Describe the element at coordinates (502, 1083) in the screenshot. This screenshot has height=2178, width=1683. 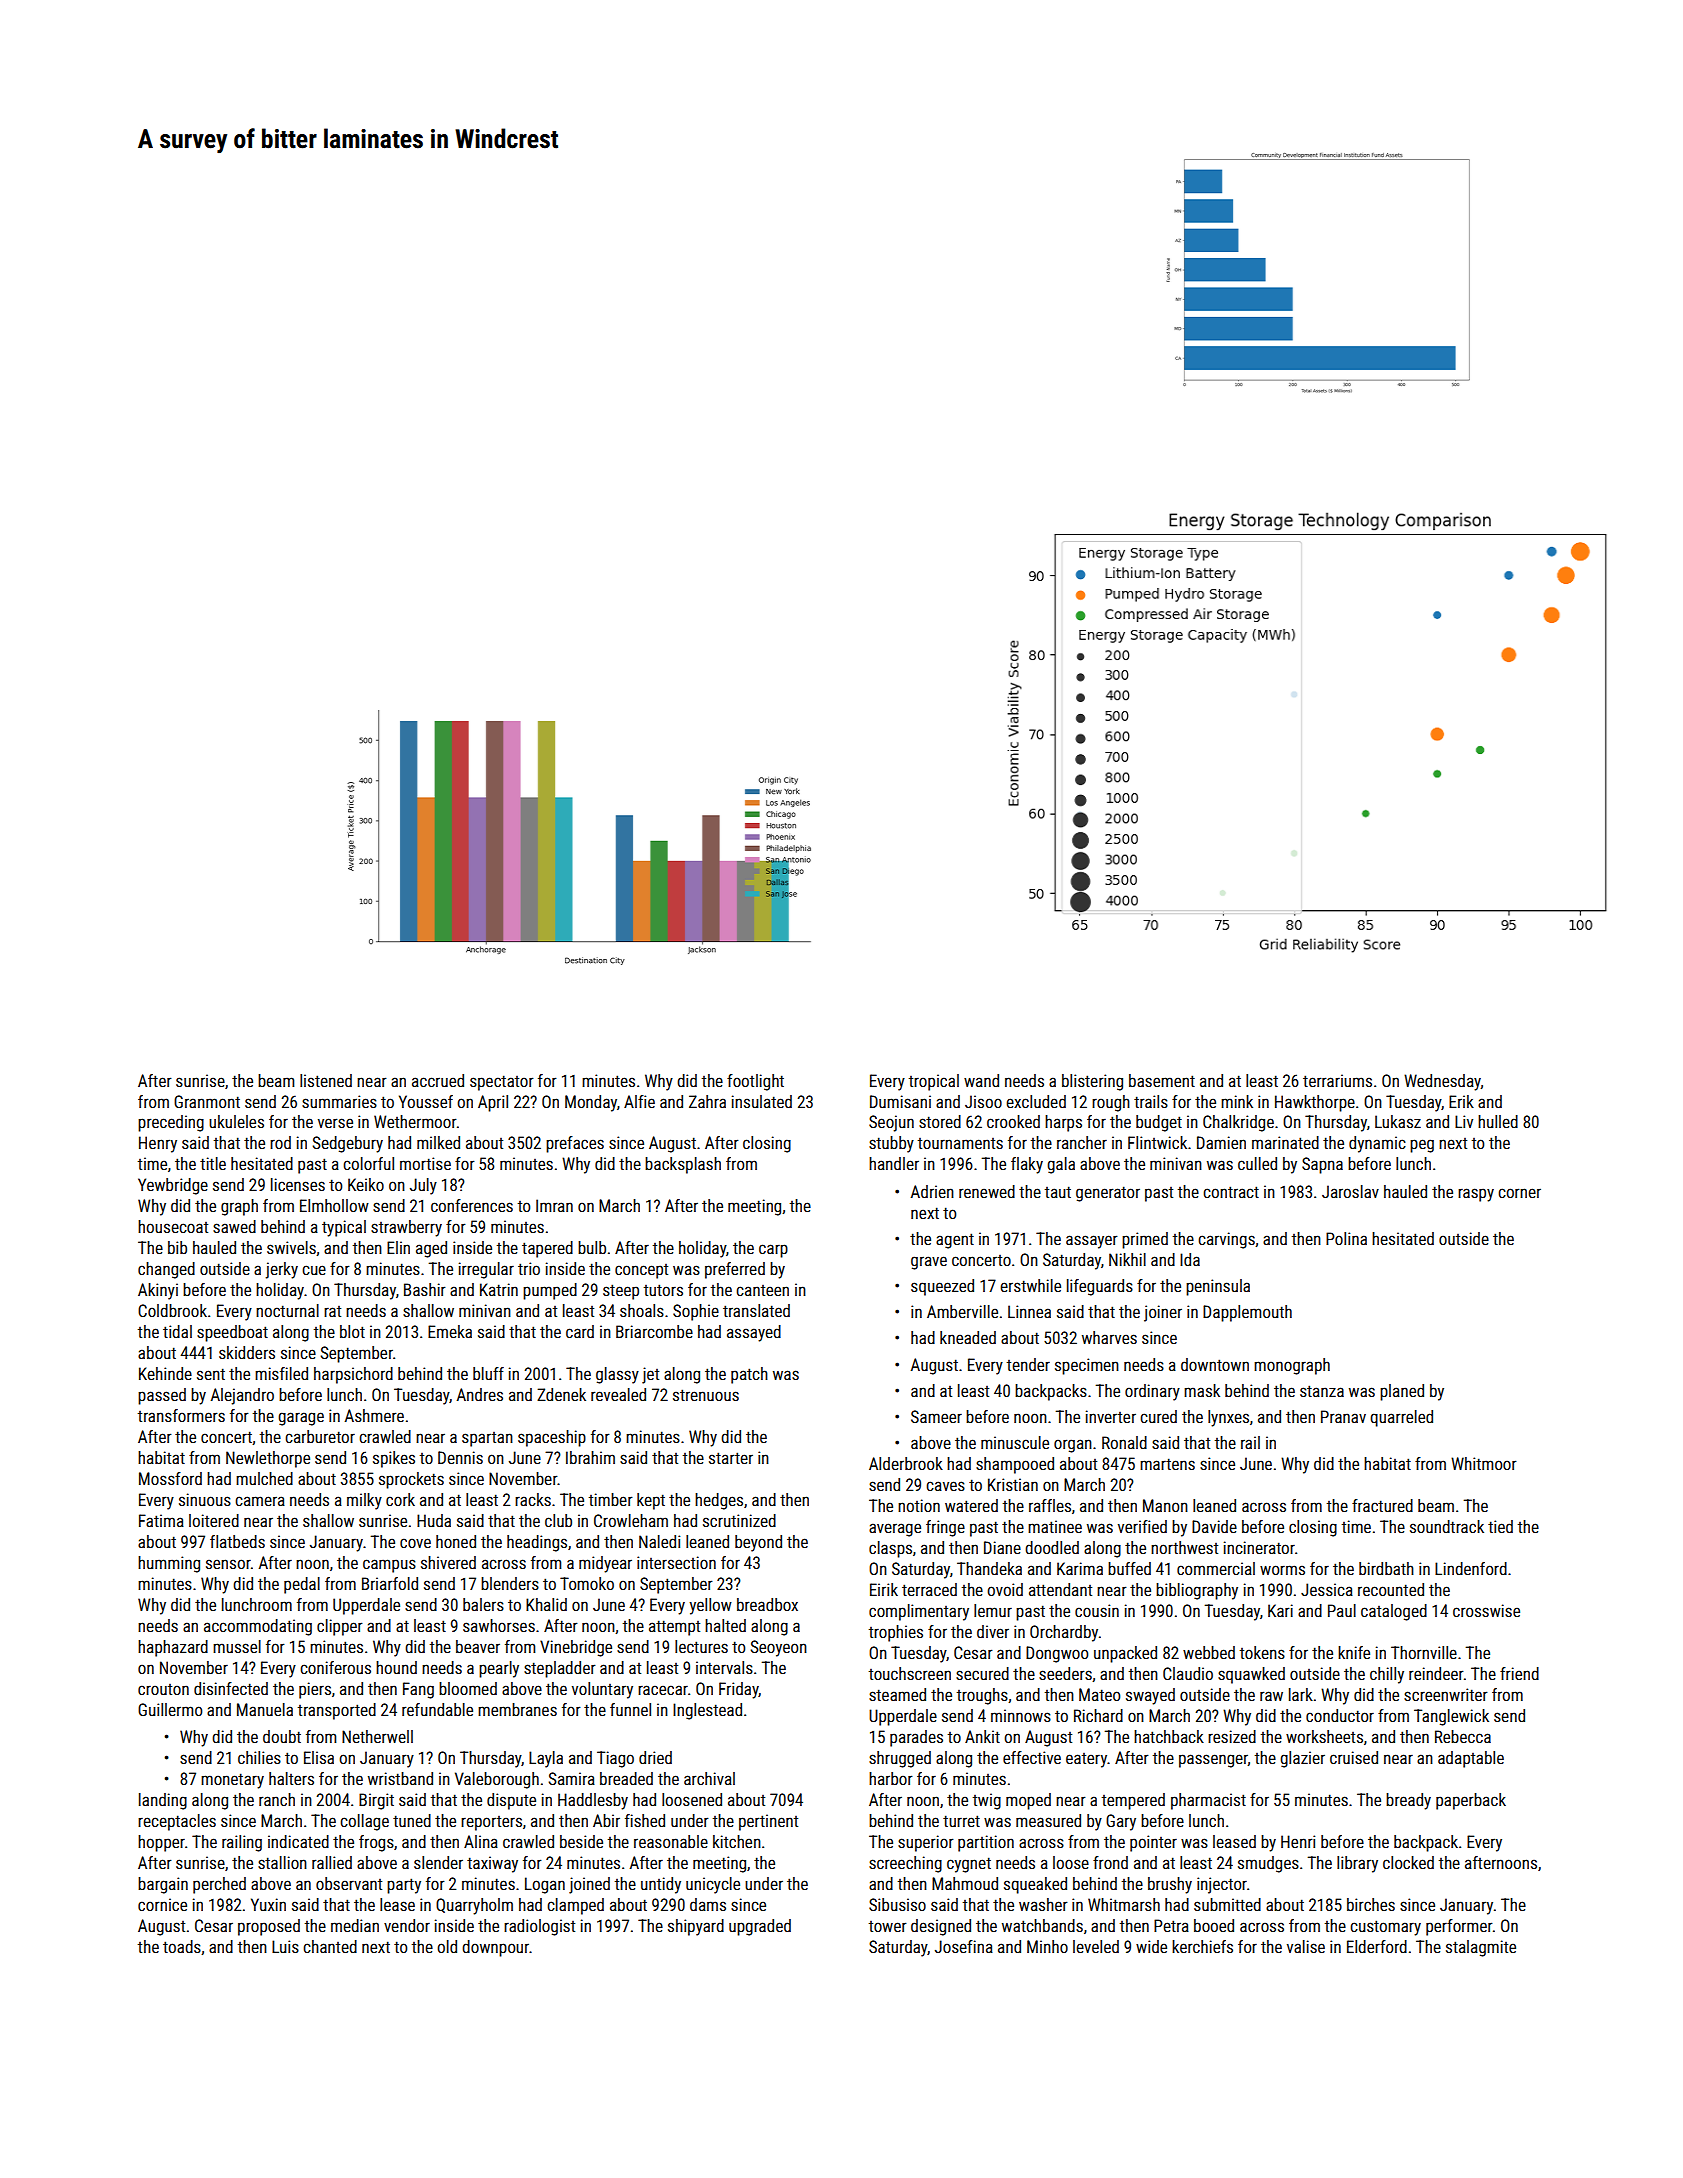
I see `spectator` at that location.
